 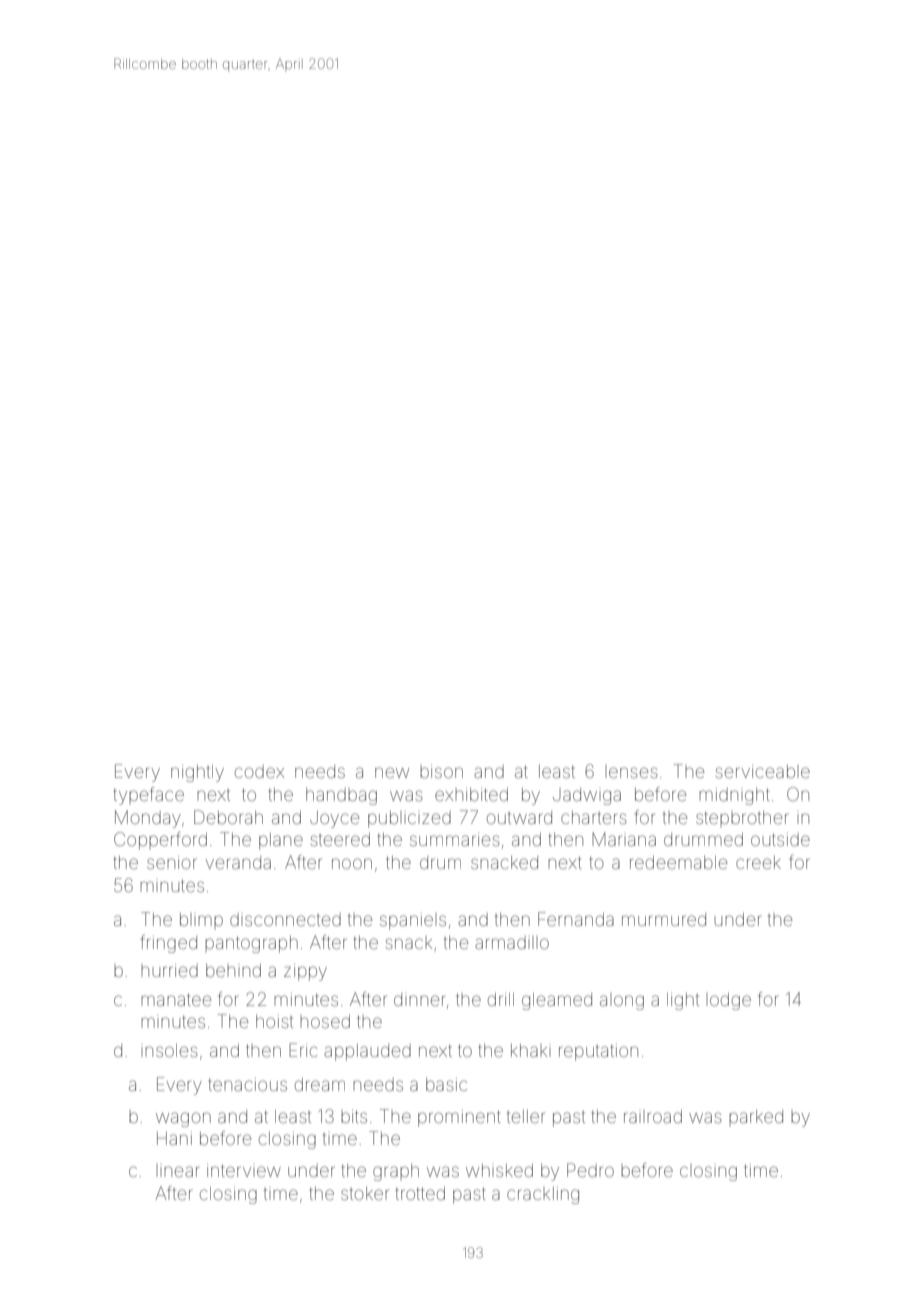 What do you see at coordinates (259, 771) in the screenshot?
I see `codex` at bounding box center [259, 771].
